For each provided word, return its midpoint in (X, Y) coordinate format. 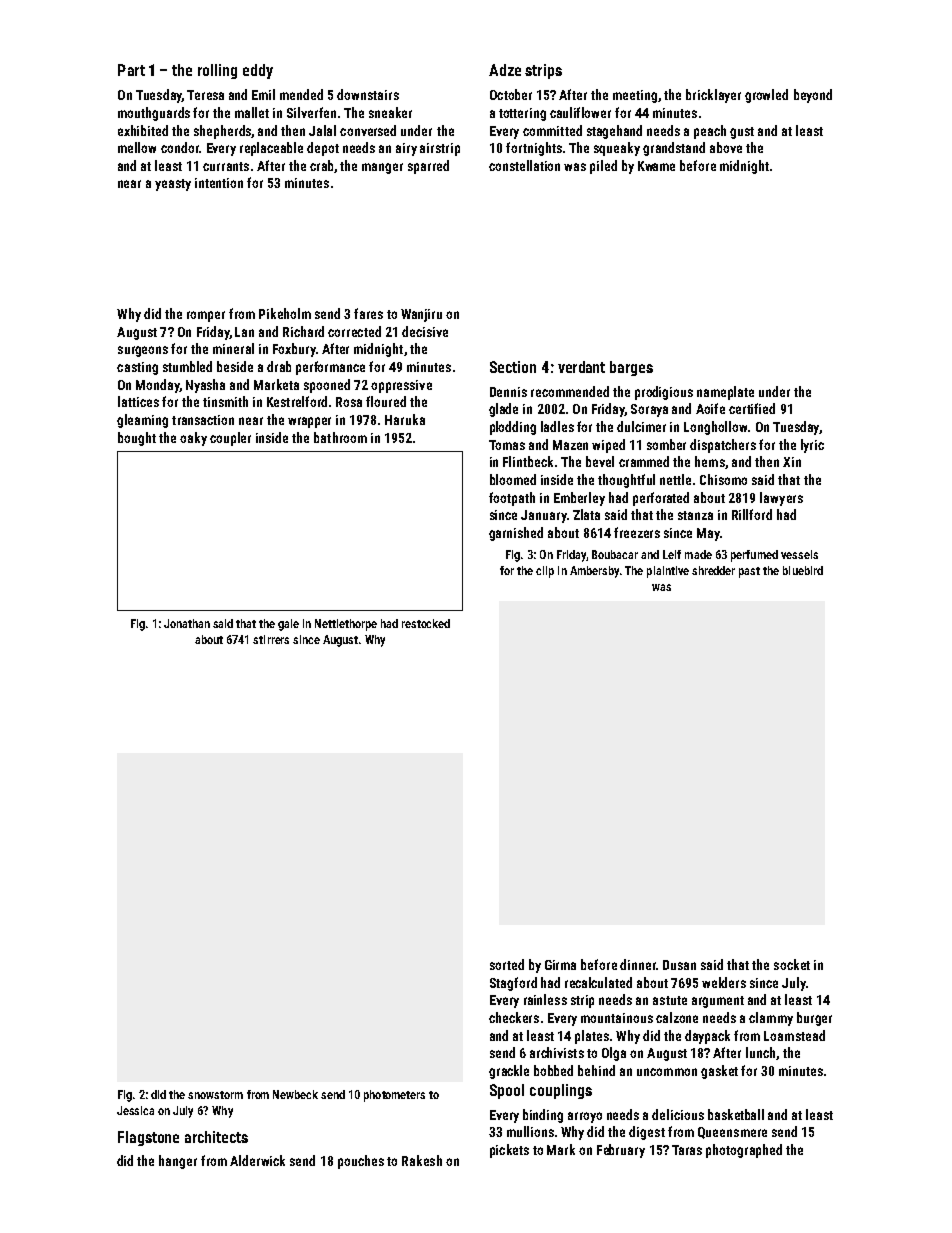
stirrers (271, 639)
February (621, 1151)
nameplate (725, 393)
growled (766, 96)
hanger (178, 1162)
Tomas (507, 445)
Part (131, 70)
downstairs (368, 94)
